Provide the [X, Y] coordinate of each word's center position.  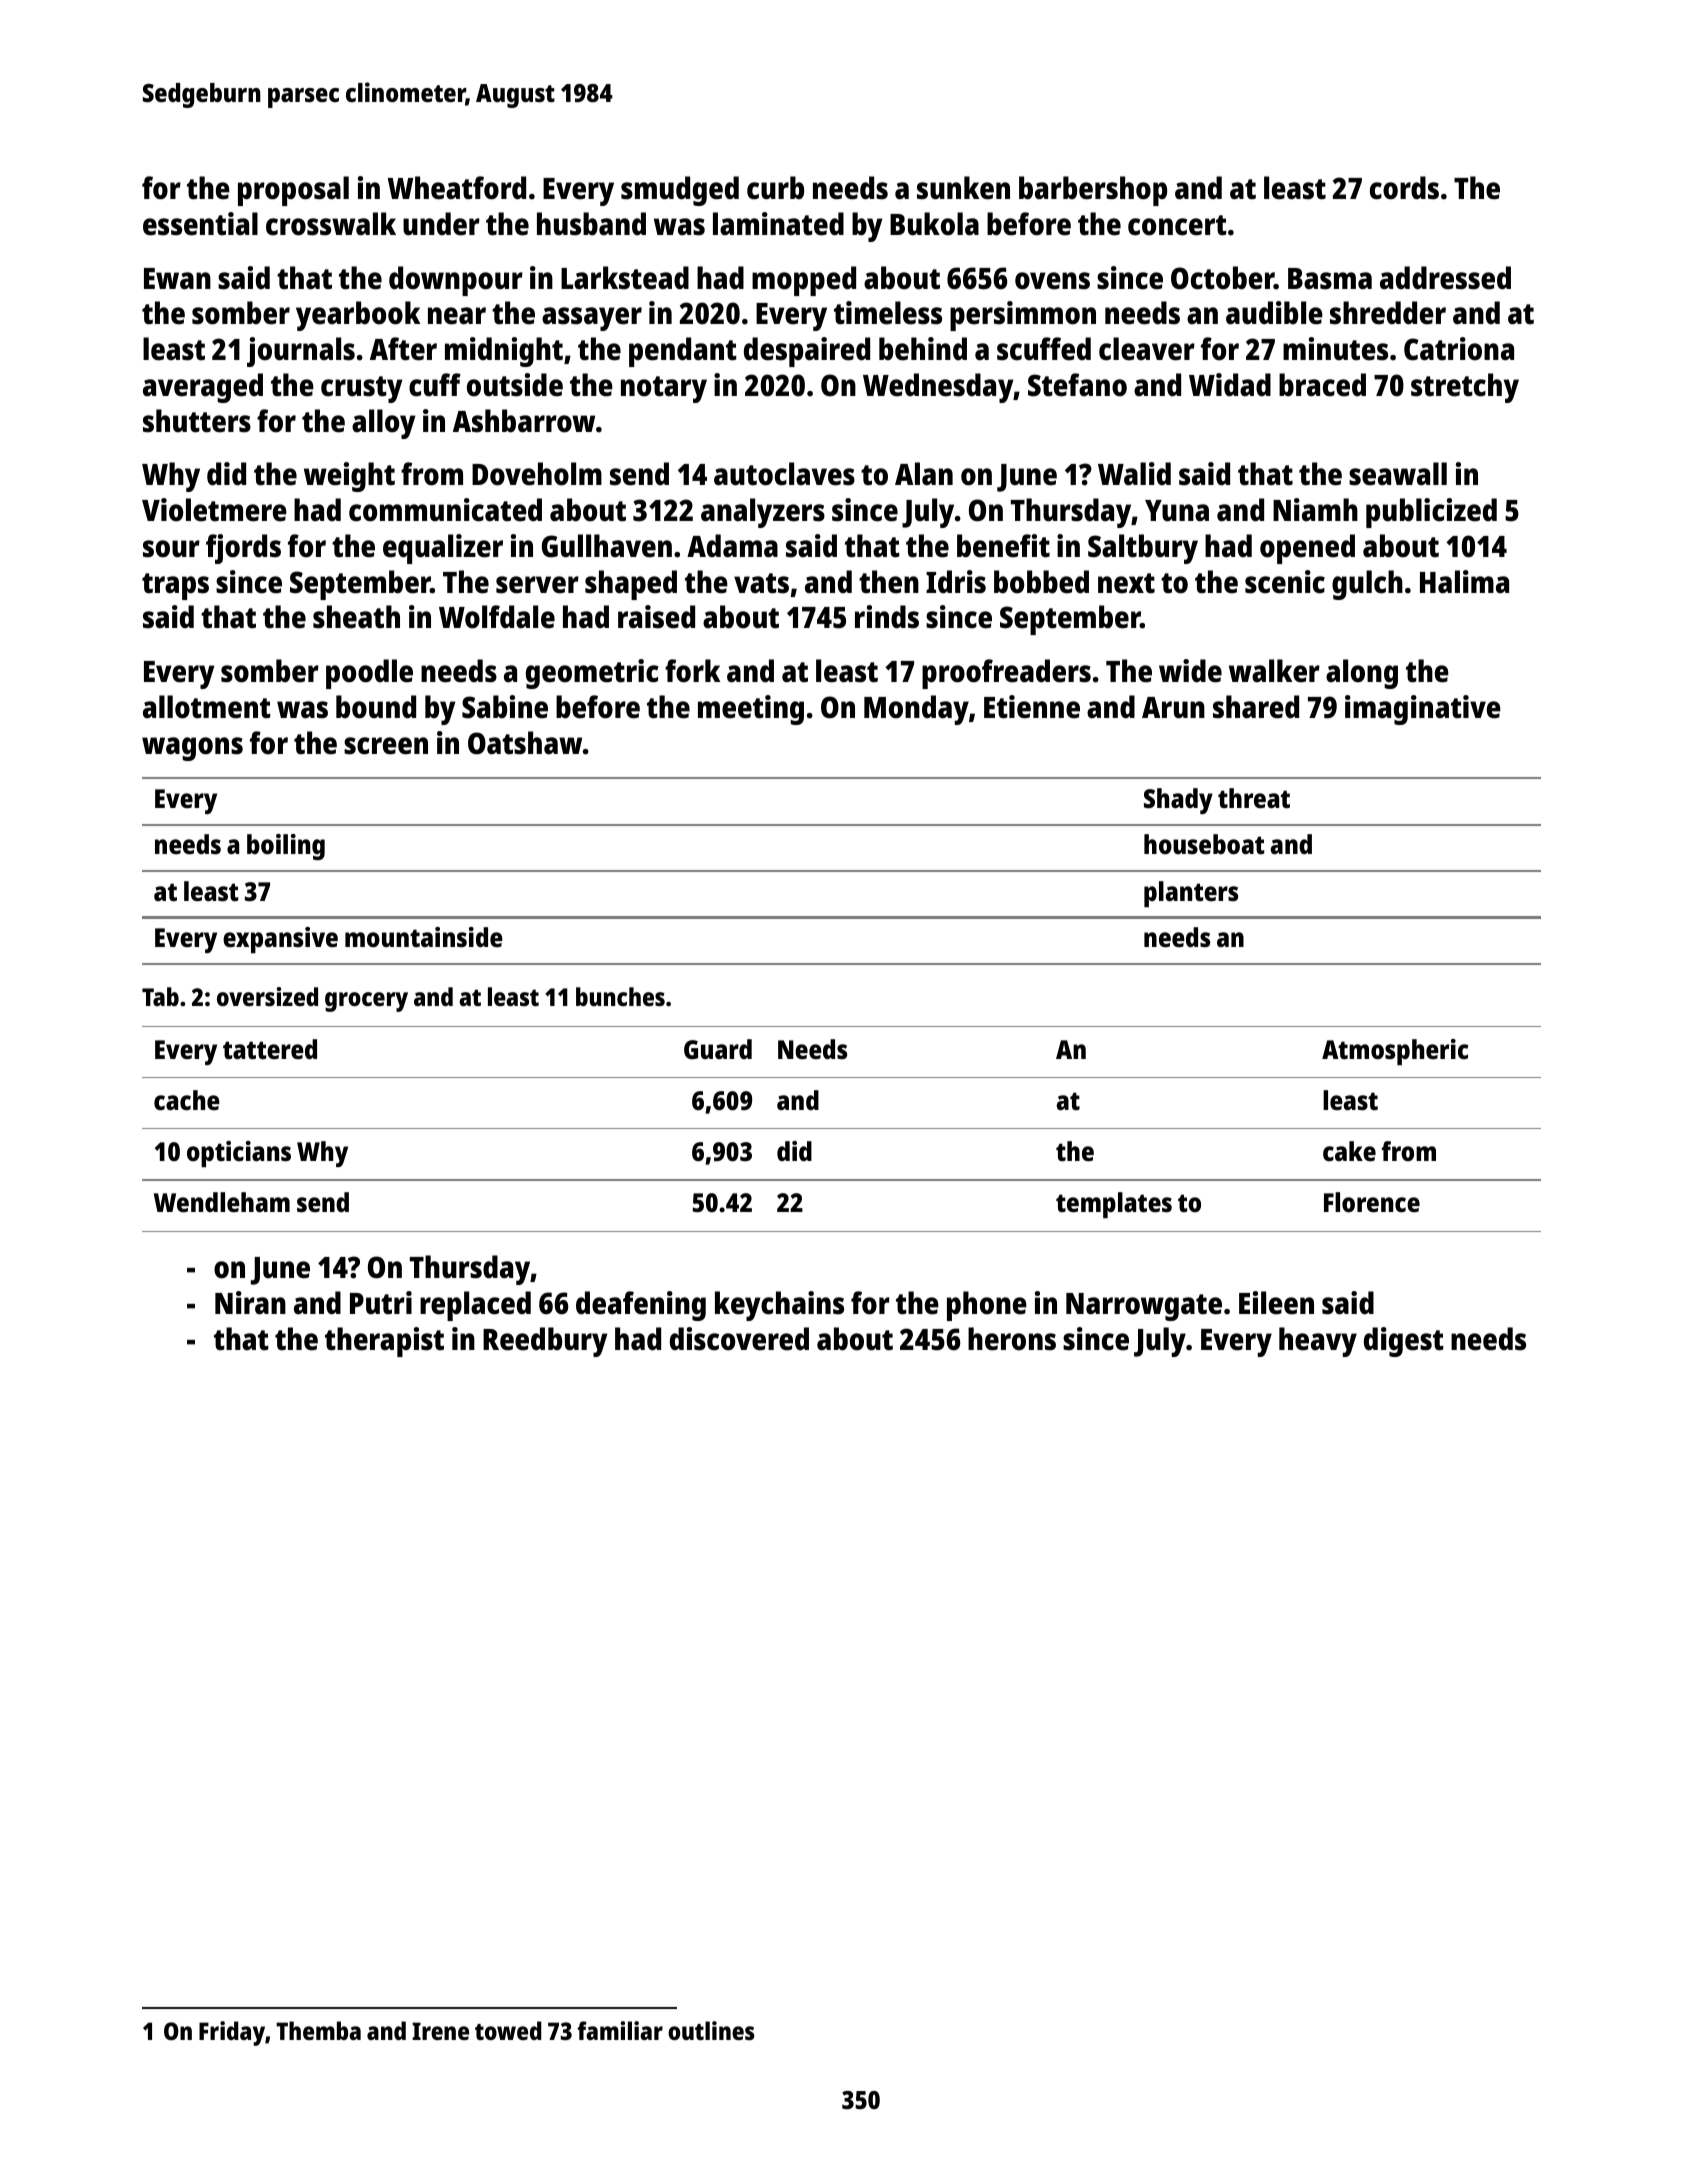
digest [1404, 1342]
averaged [203, 388]
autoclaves [784, 474]
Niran [250, 1303]
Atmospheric [1395, 1052]
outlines [711, 2030]
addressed [1445, 278]
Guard [718, 1049]
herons [1012, 1339]
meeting [751, 710]
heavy [1318, 1342]
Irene [440, 2031]
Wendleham [222, 1202]
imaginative [1423, 710]
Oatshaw [525, 743]
